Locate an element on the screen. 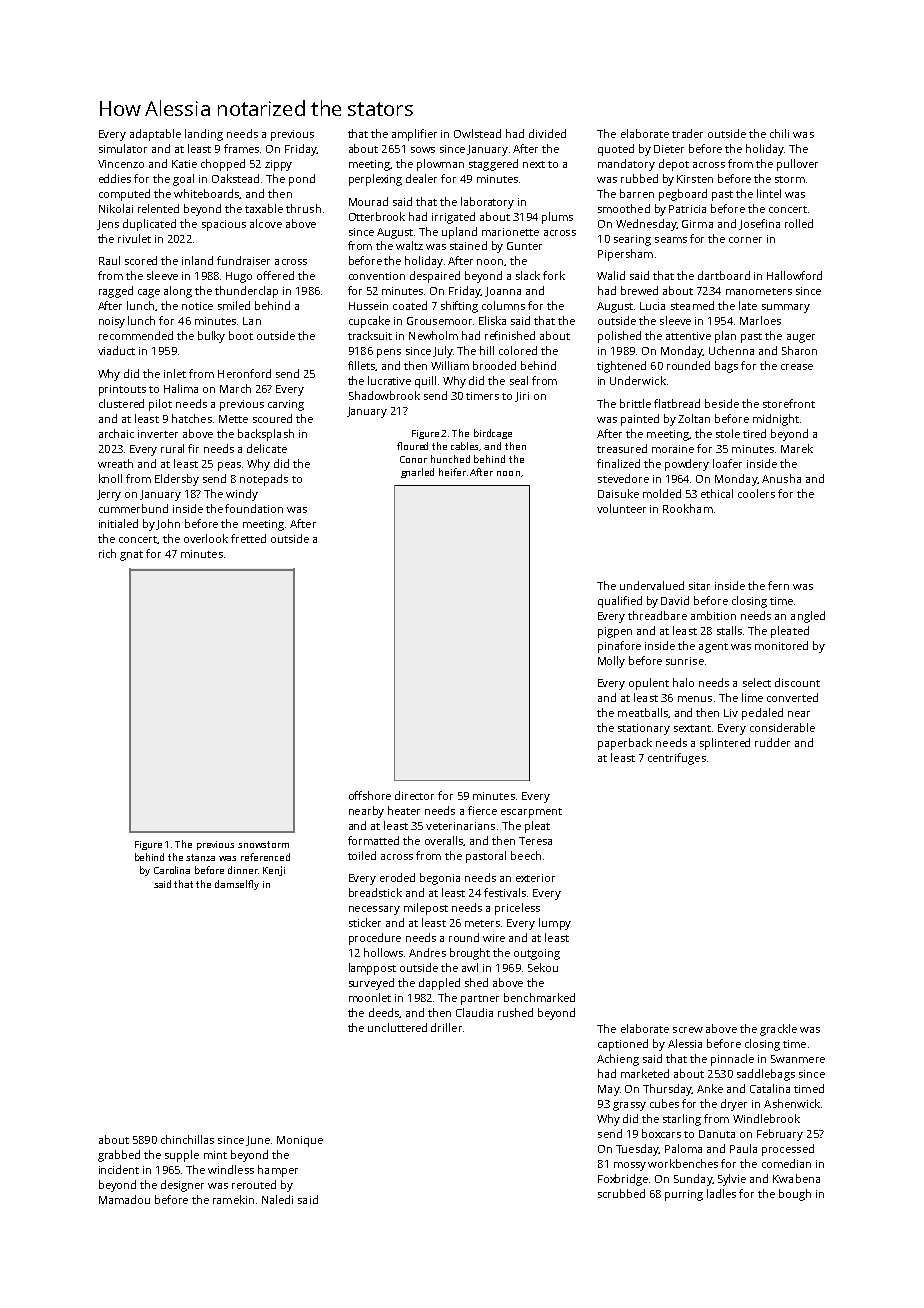 This screenshot has width=924, height=1308. gnarled is located at coordinates (417, 473).
